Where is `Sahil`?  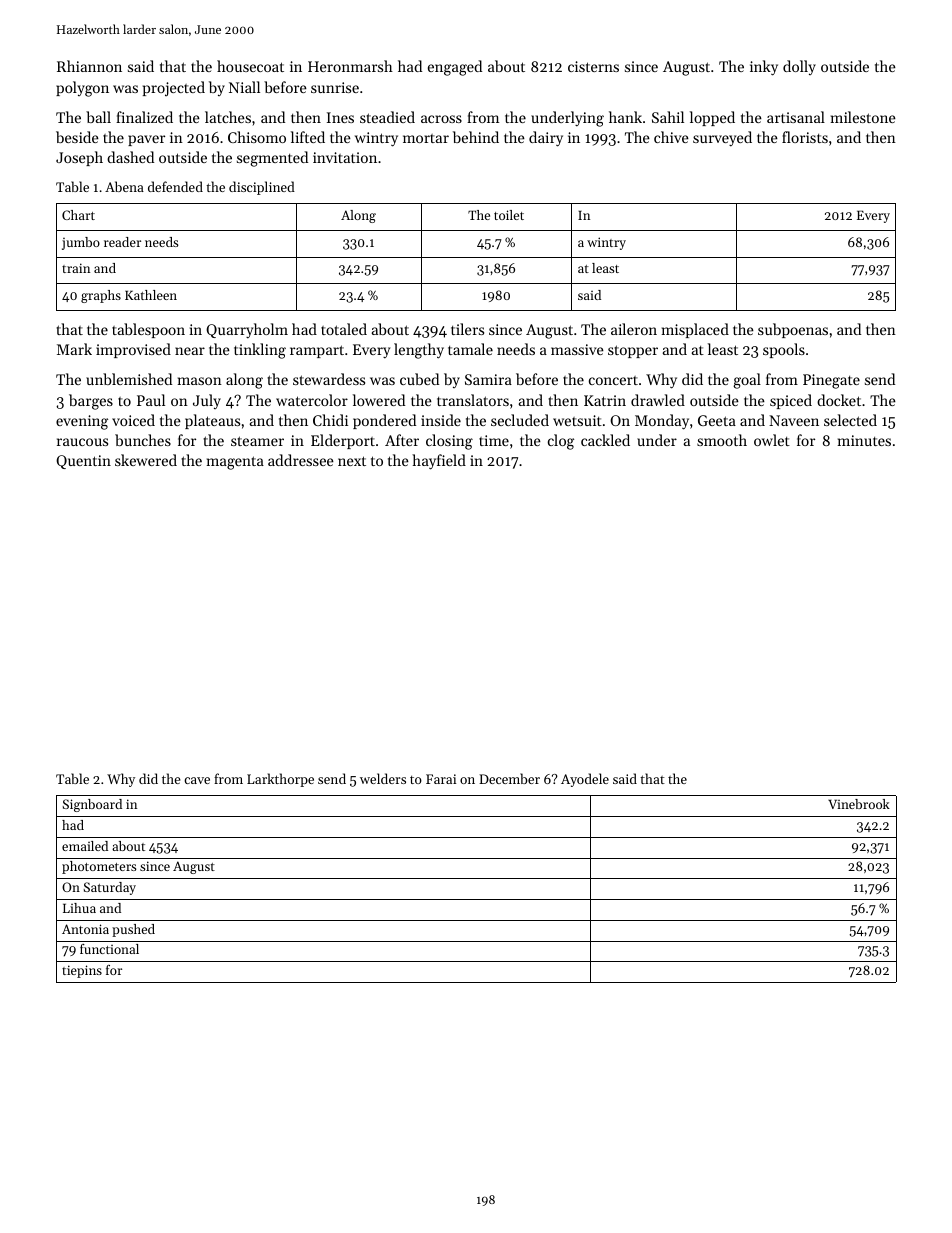
Sahil is located at coordinates (668, 117).
